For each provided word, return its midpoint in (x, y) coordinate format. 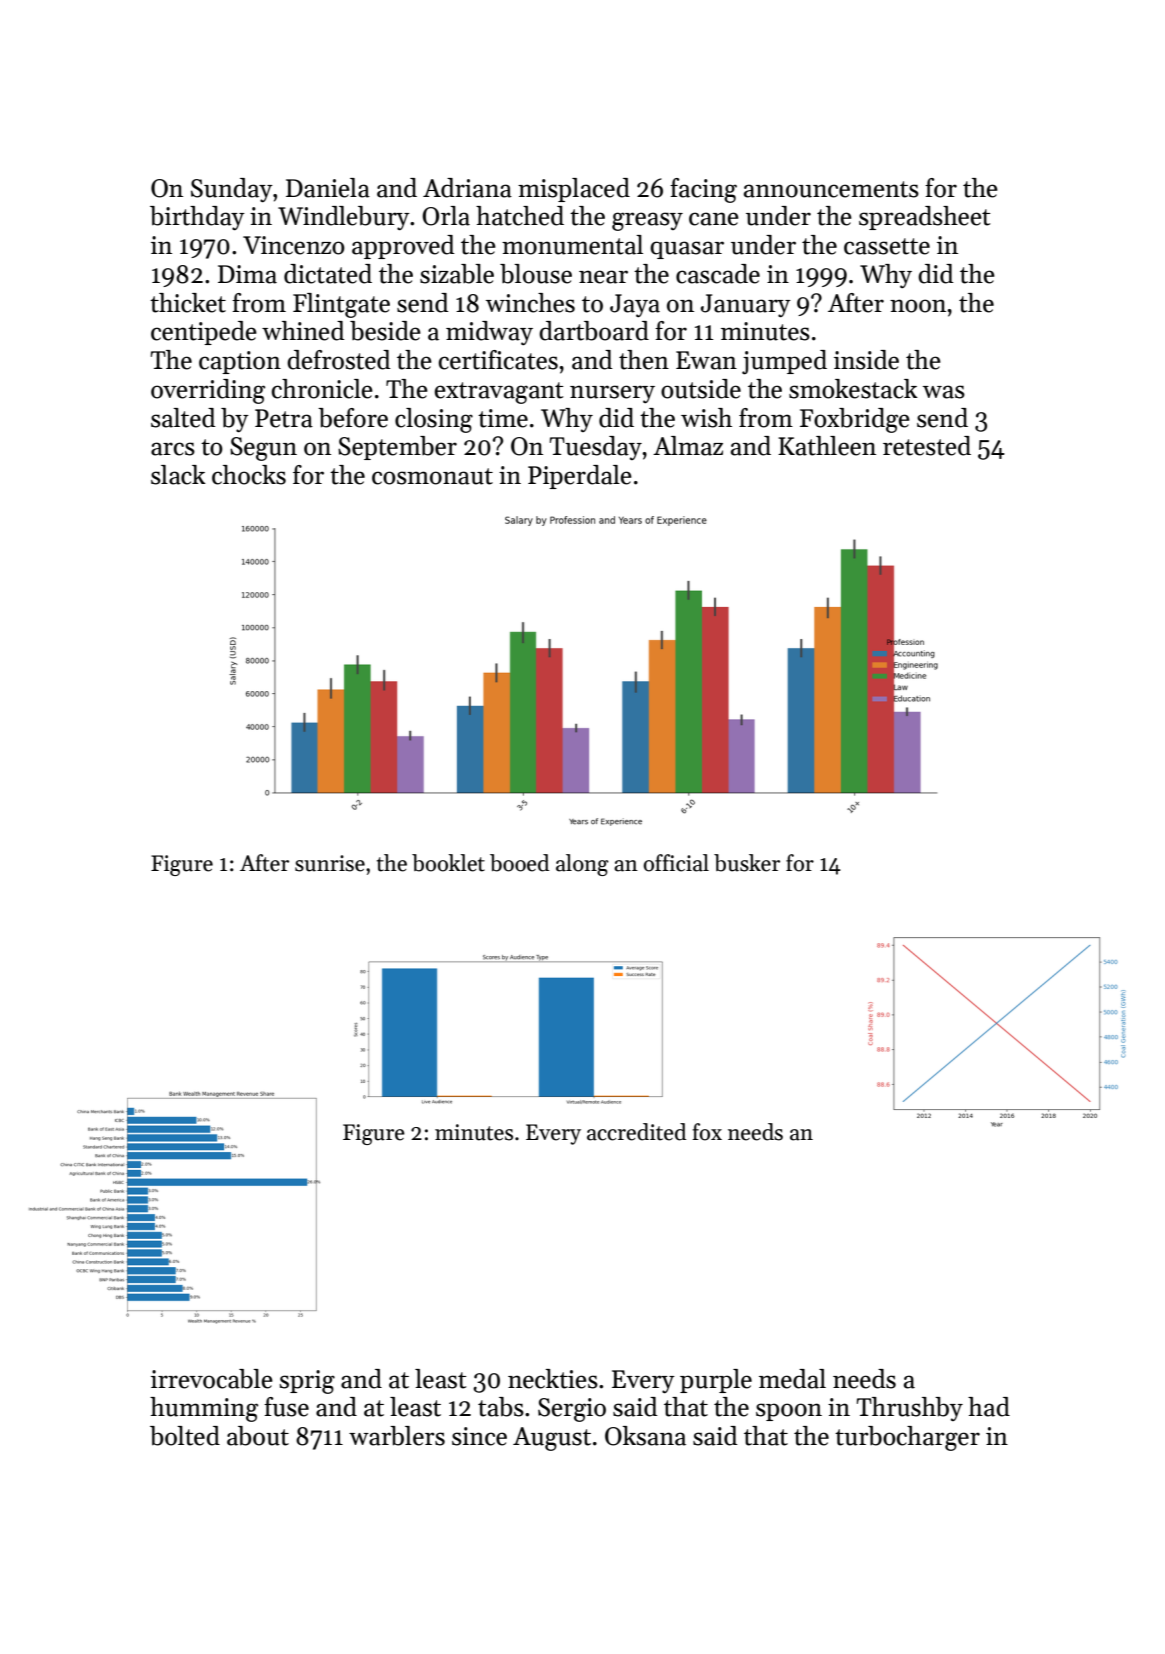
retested (927, 446)
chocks (249, 475)
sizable (457, 274)
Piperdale (580, 477)
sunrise (330, 863)
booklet (448, 863)
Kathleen (827, 446)
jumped (784, 362)
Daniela (328, 188)
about (258, 1436)
